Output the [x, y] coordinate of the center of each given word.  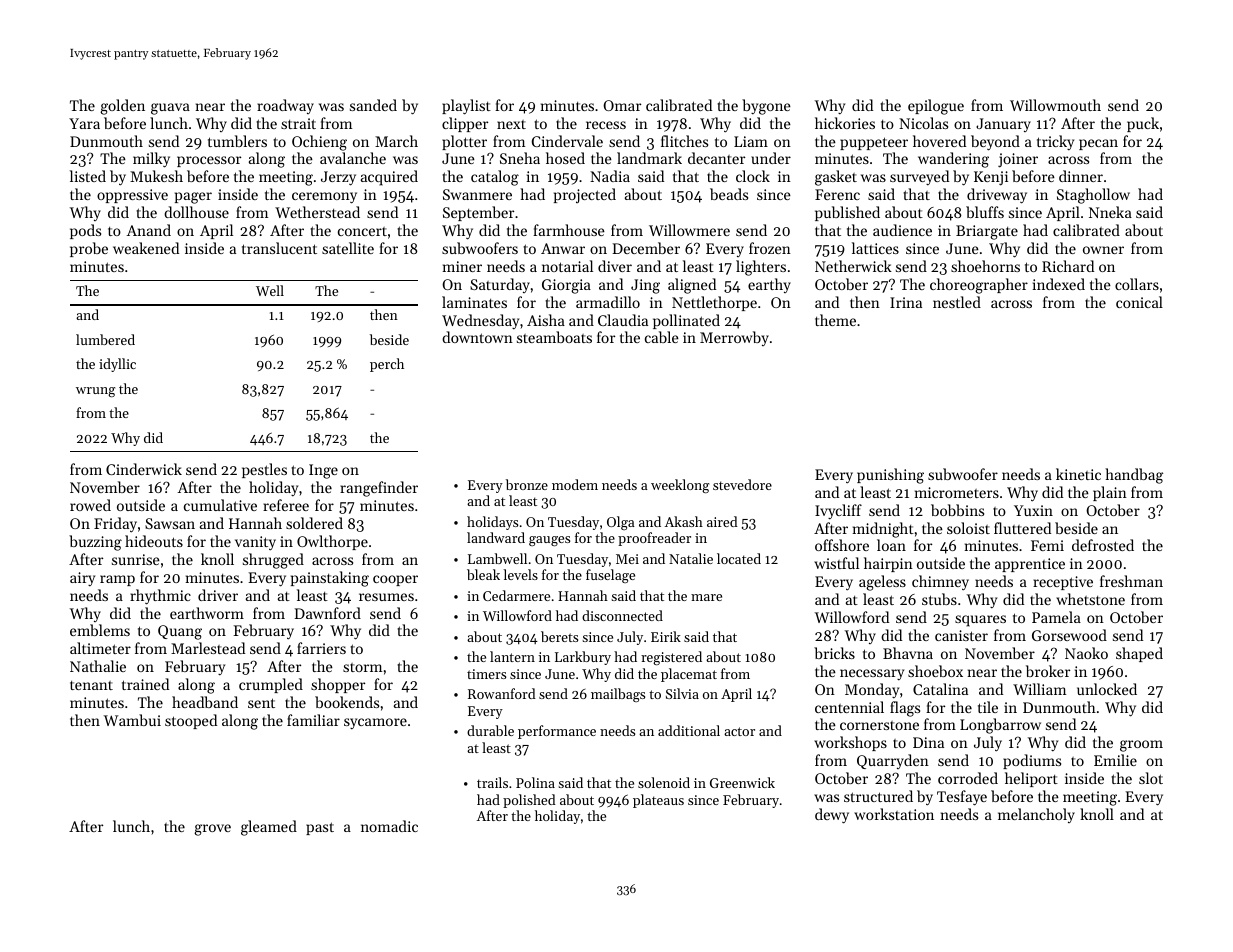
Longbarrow [1000, 726]
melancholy [1036, 815]
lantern [512, 656]
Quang [180, 632]
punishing [890, 476]
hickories [845, 123]
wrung [95, 392]
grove [212, 830]
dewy [832, 816]
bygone [766, 107]
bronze [527, 484]
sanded [373, 105]
